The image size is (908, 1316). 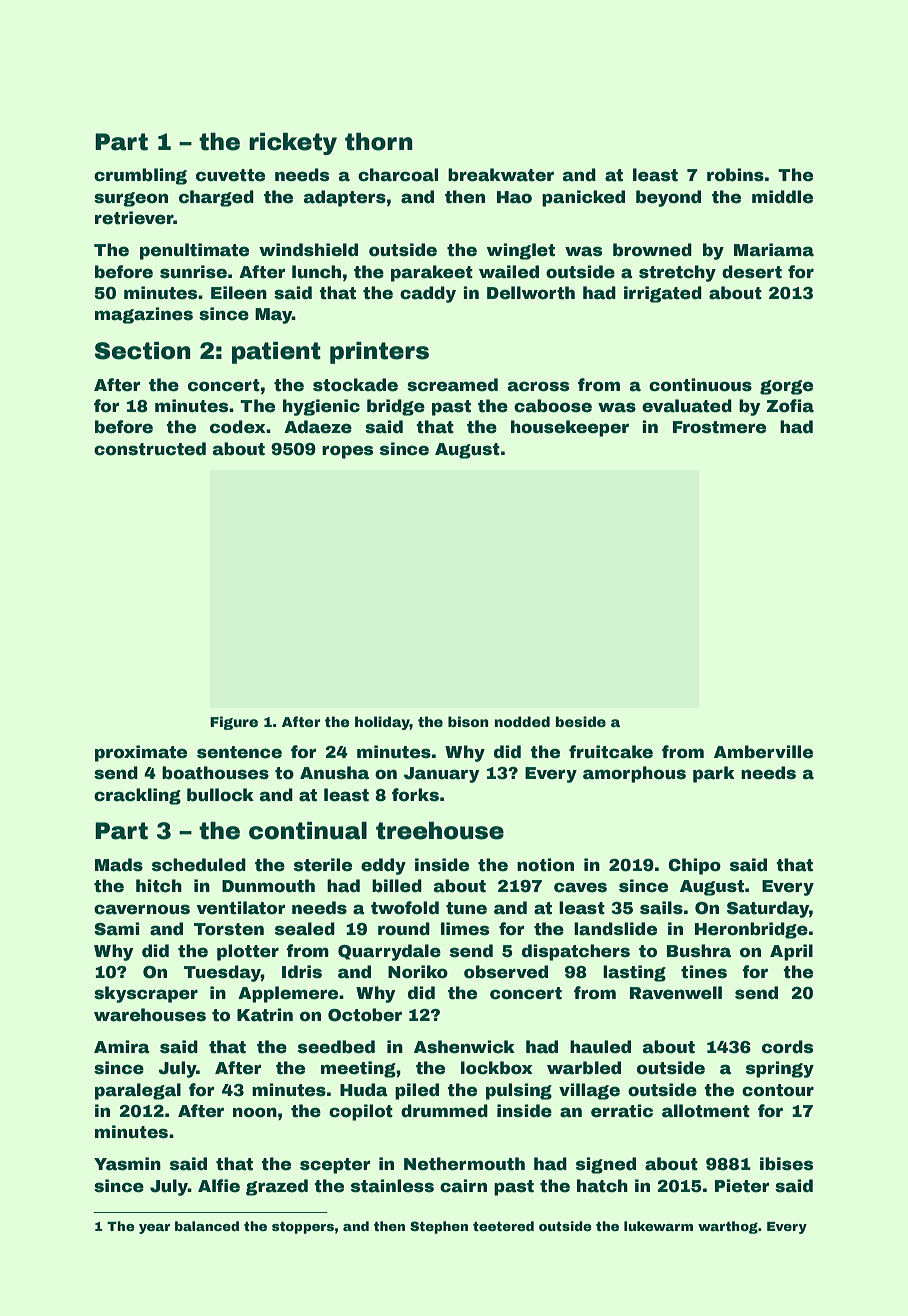 What do you see at coordinates (392, 1186) in the image?
I see `stainless` at bounding box center [392, 1186].
